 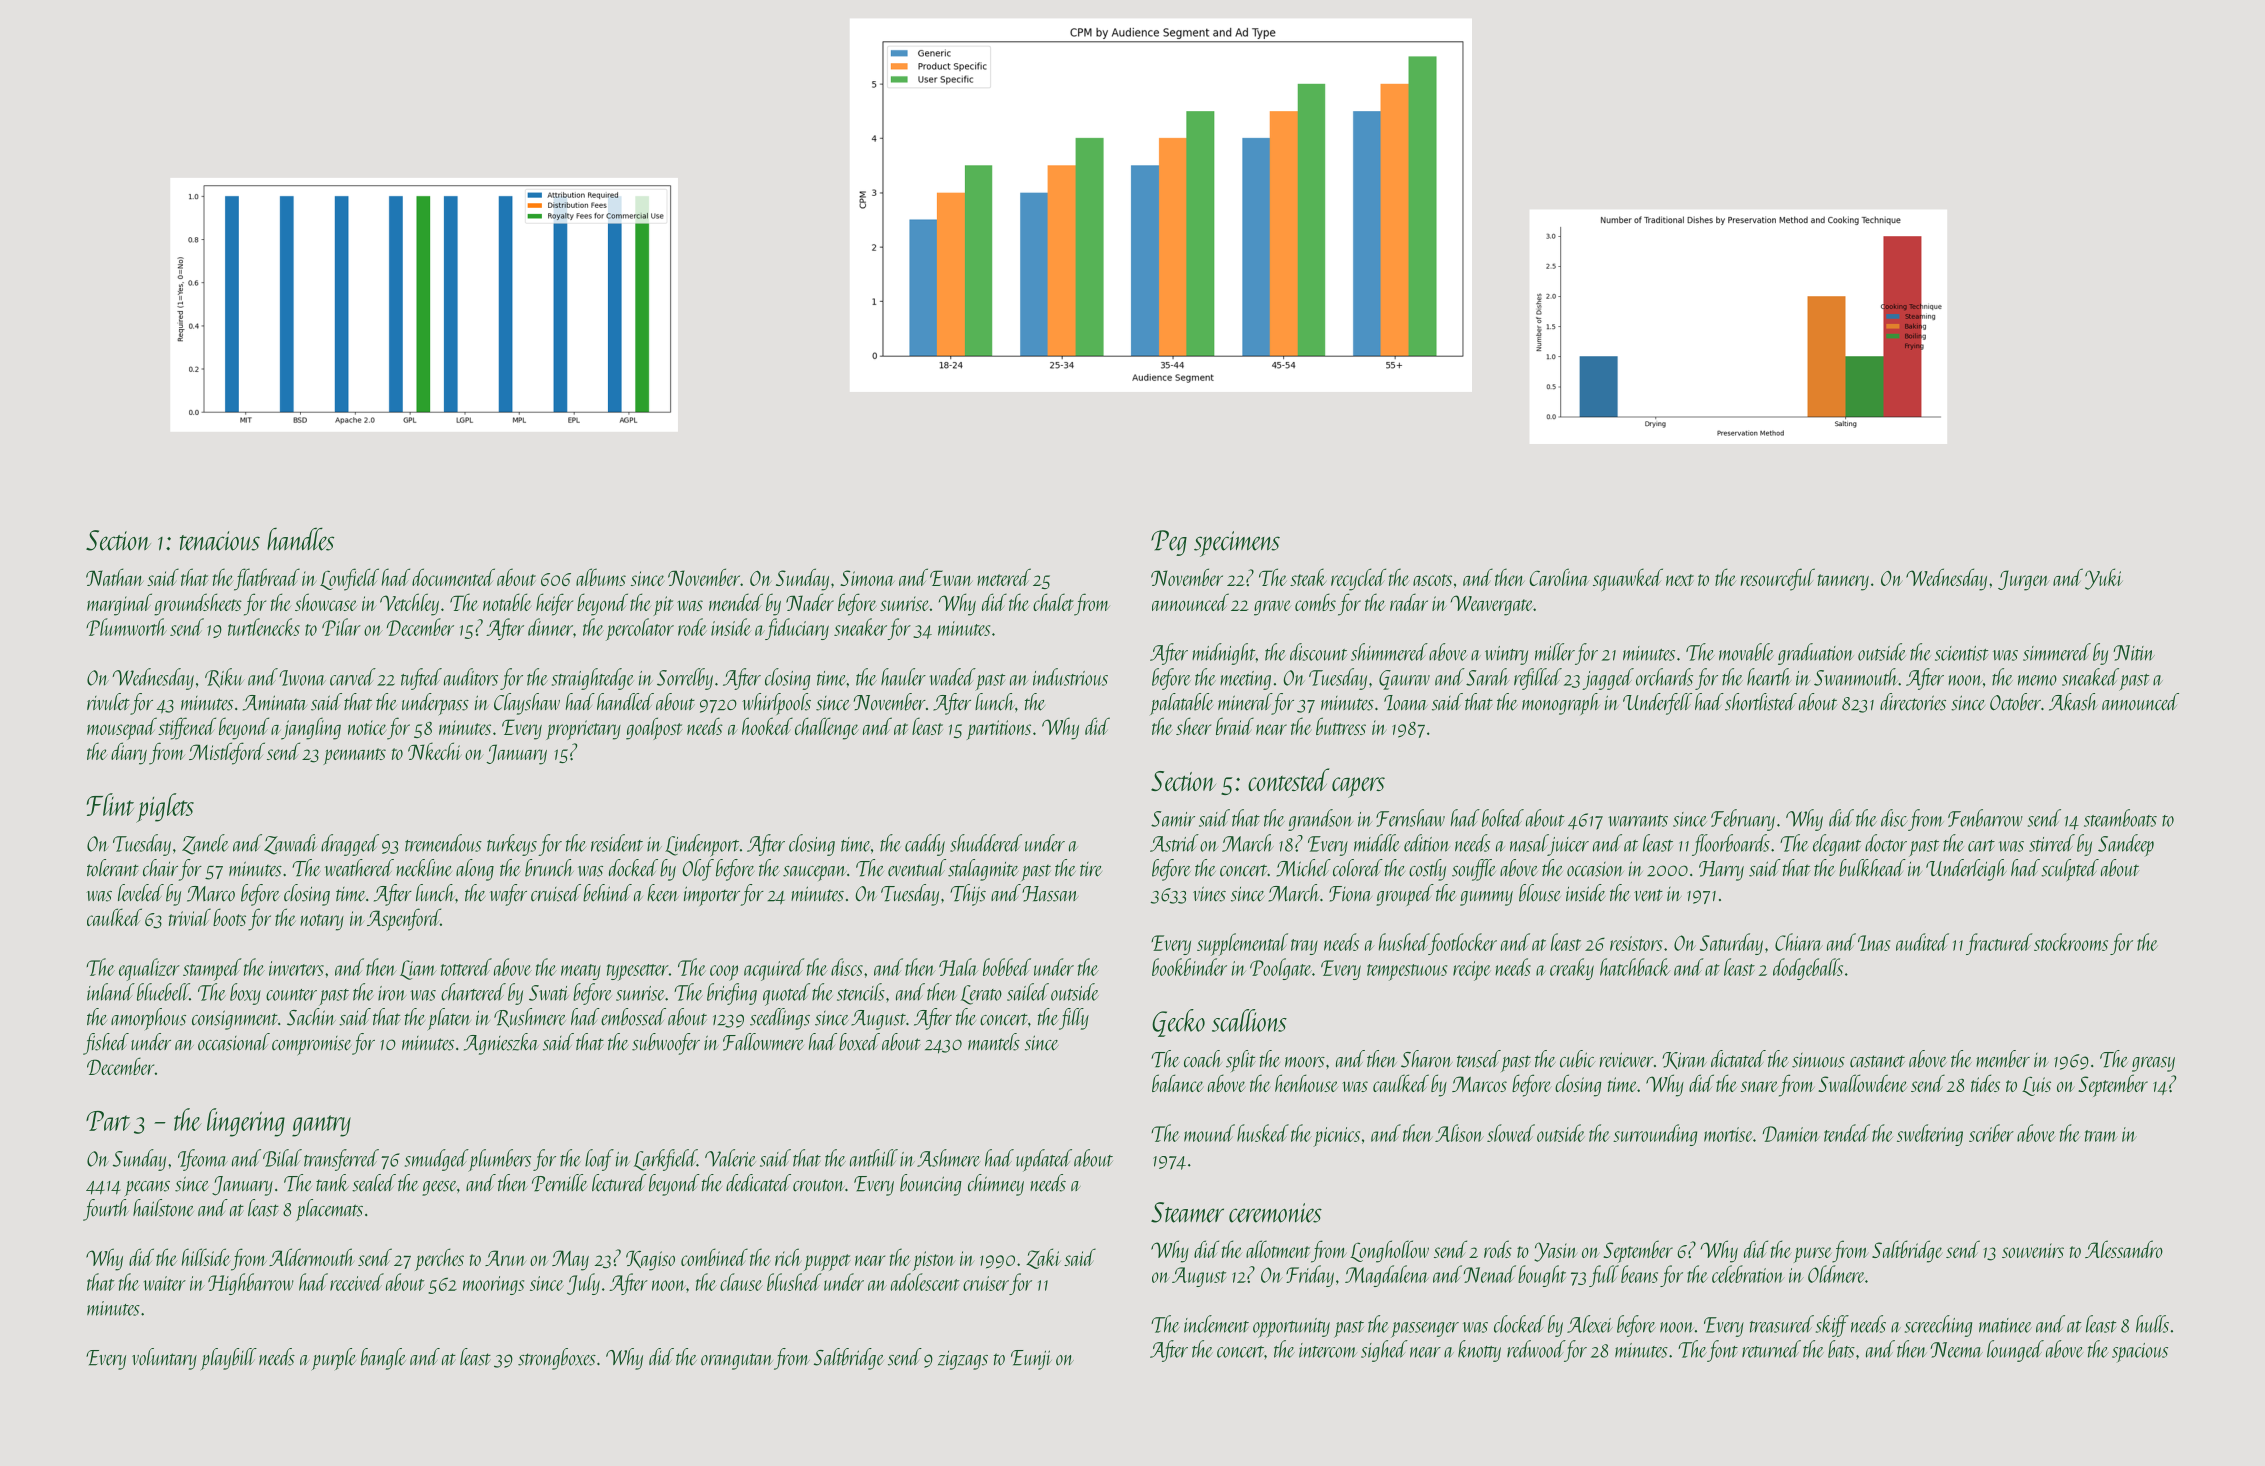 What do you see at coordinates (550, 627) in the screenshot?
I see `dinner` at bounding box center [550, 627].
